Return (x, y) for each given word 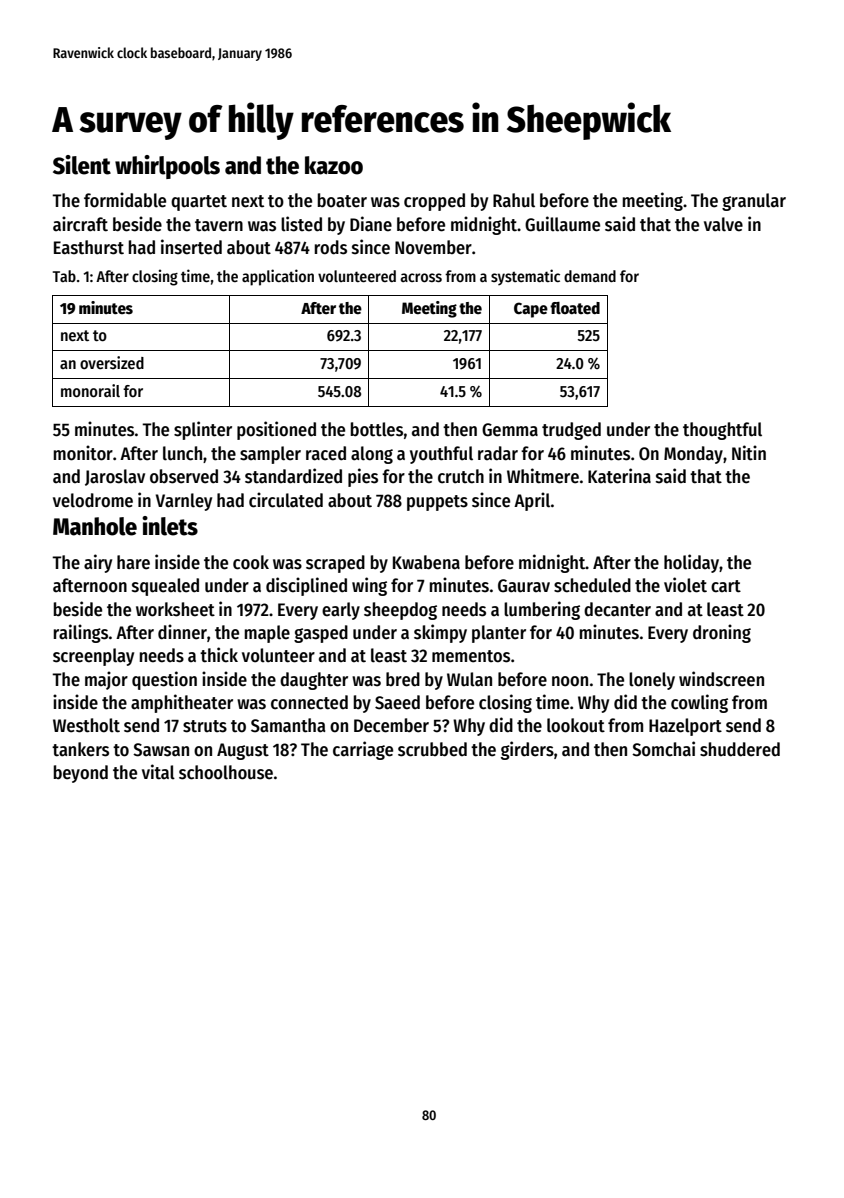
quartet (199, 203)
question (164, 680)
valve (723, 224)
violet (685, 585)
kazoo (334, 165)
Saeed (397, 702)
